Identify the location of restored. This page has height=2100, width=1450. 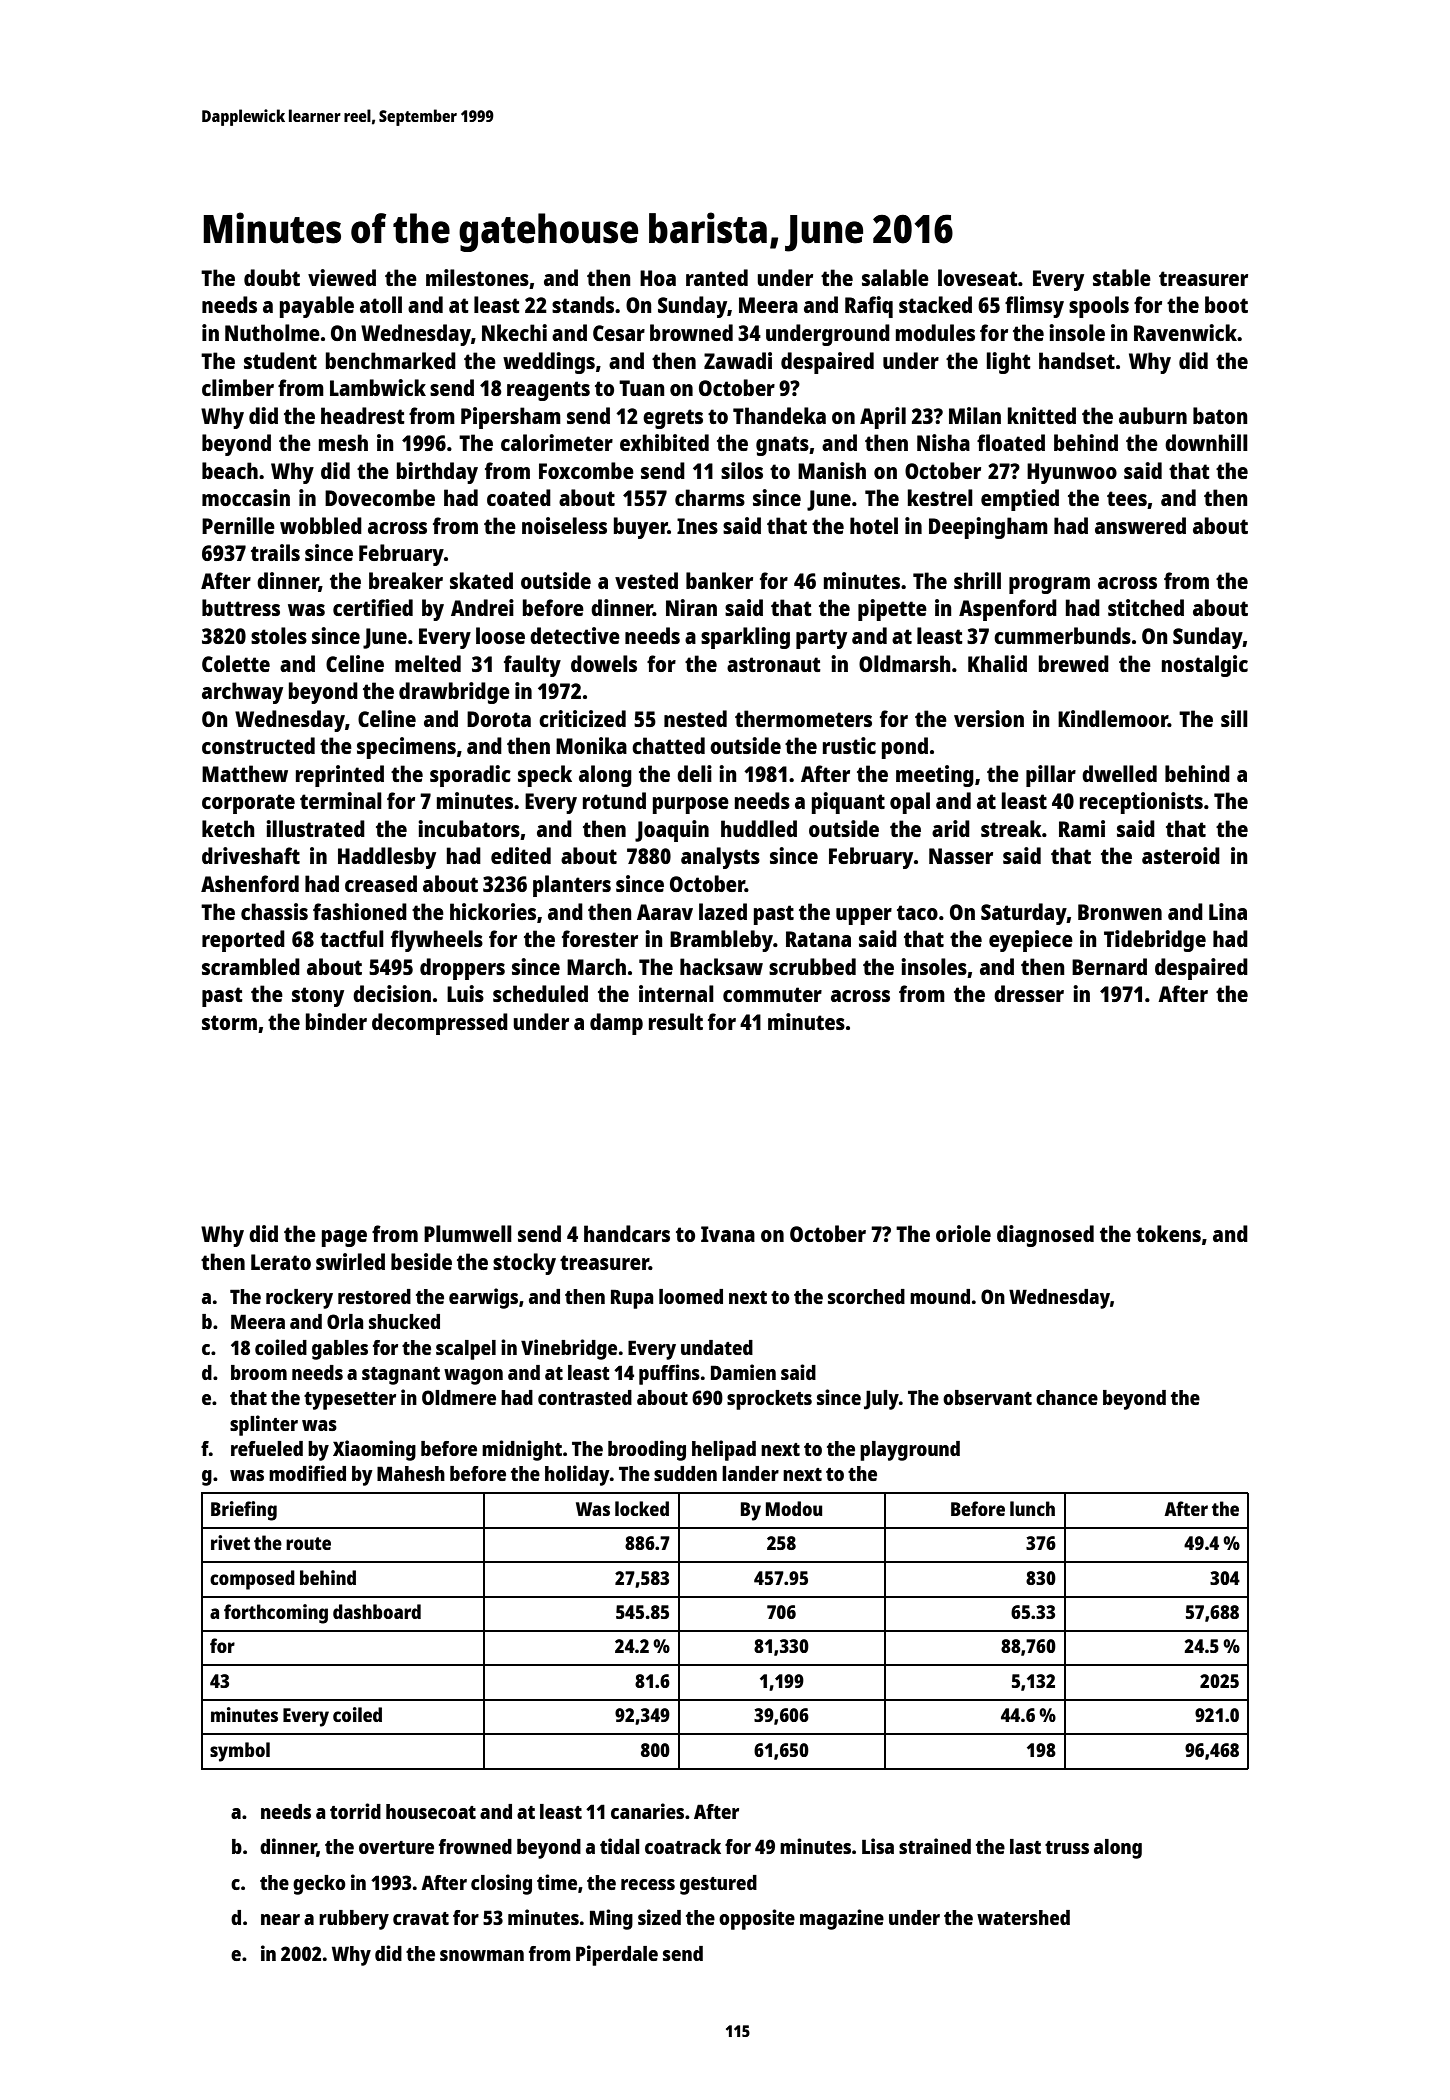
(374, 1296).
